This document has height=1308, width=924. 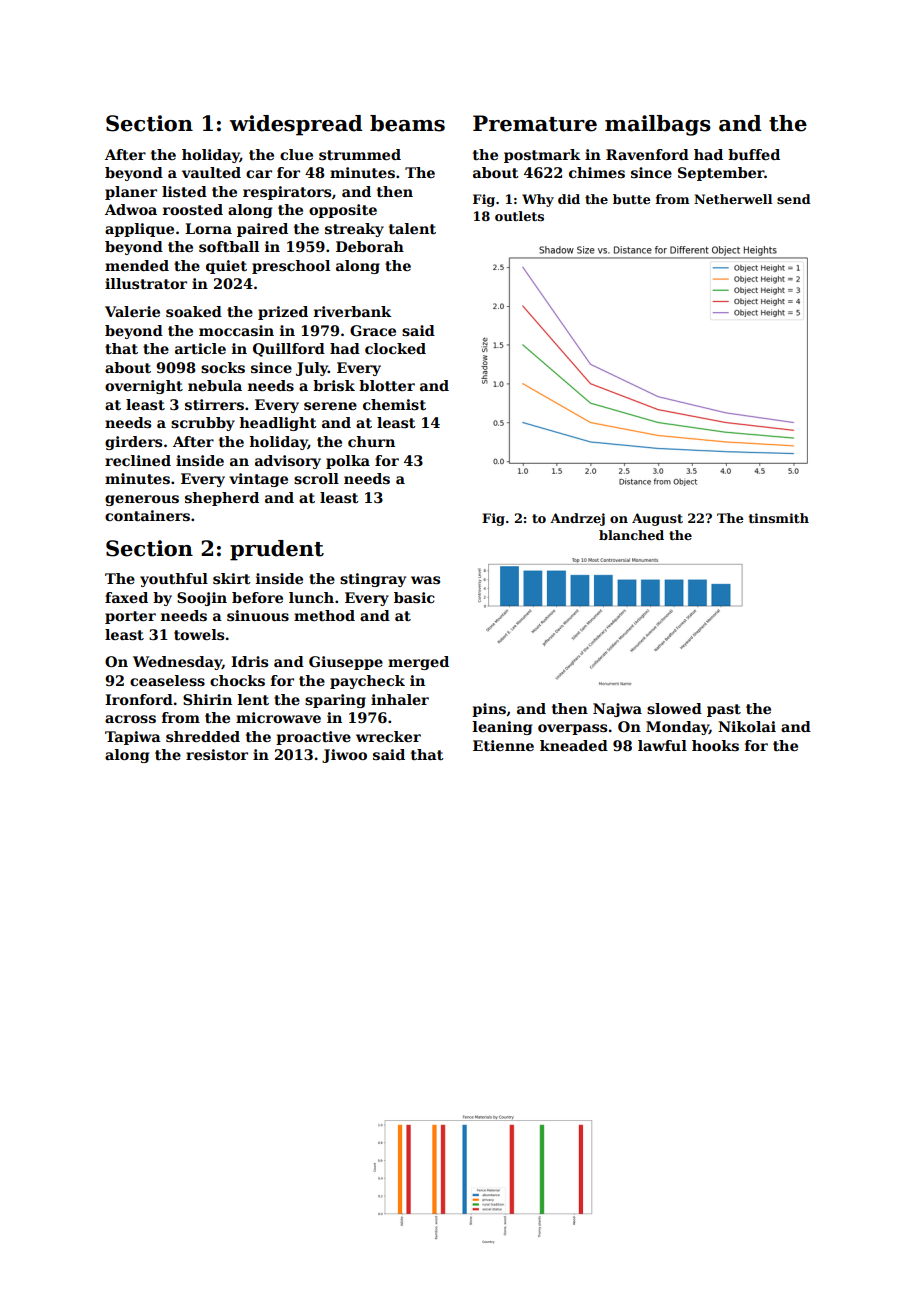 What do you see at coordinates (631, 535) in the document?
I see `blanched` at bounding box center [631, 535].
